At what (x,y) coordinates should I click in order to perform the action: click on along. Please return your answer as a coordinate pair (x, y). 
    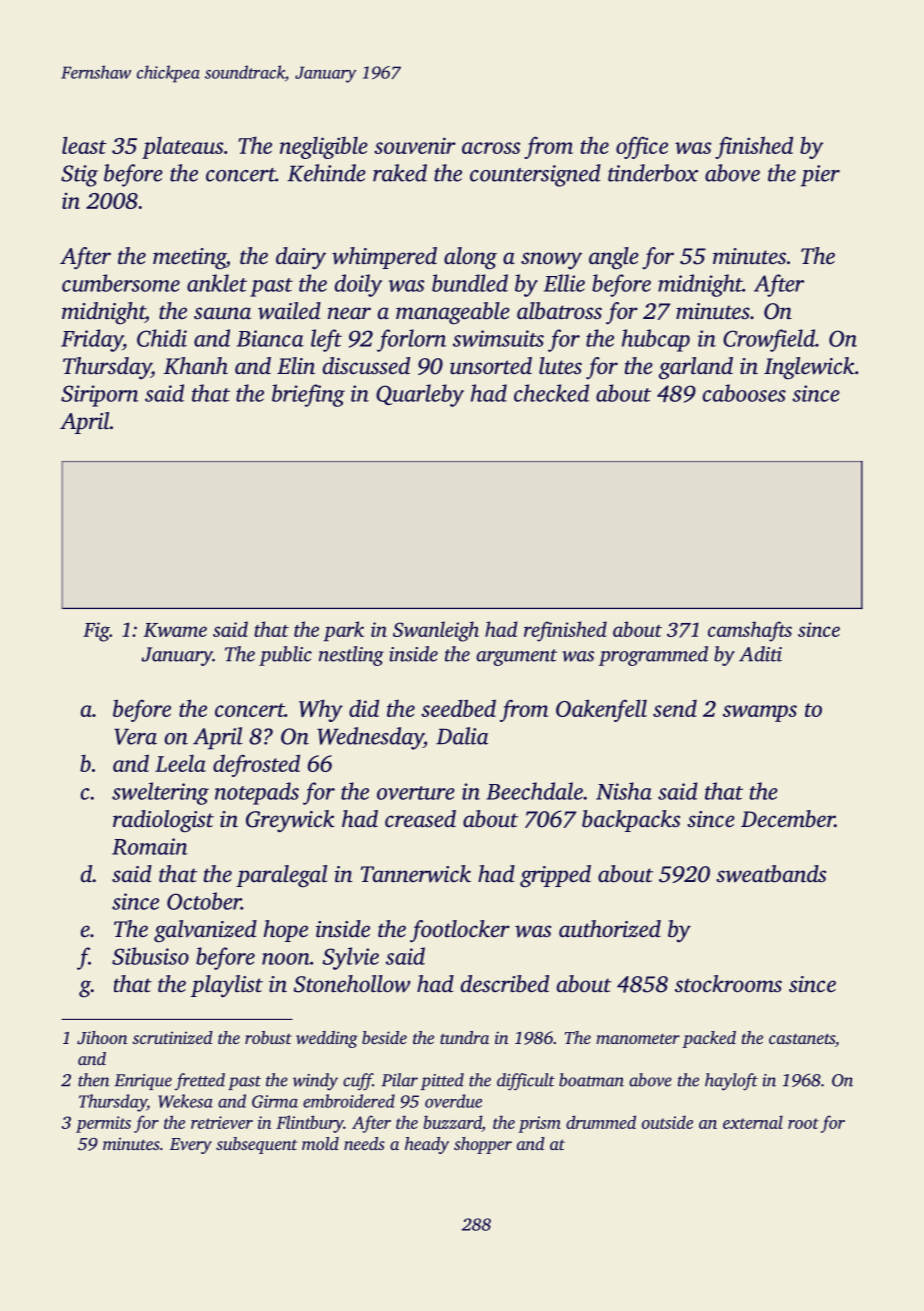
    Looking at the image, I should click on (470, 258).
